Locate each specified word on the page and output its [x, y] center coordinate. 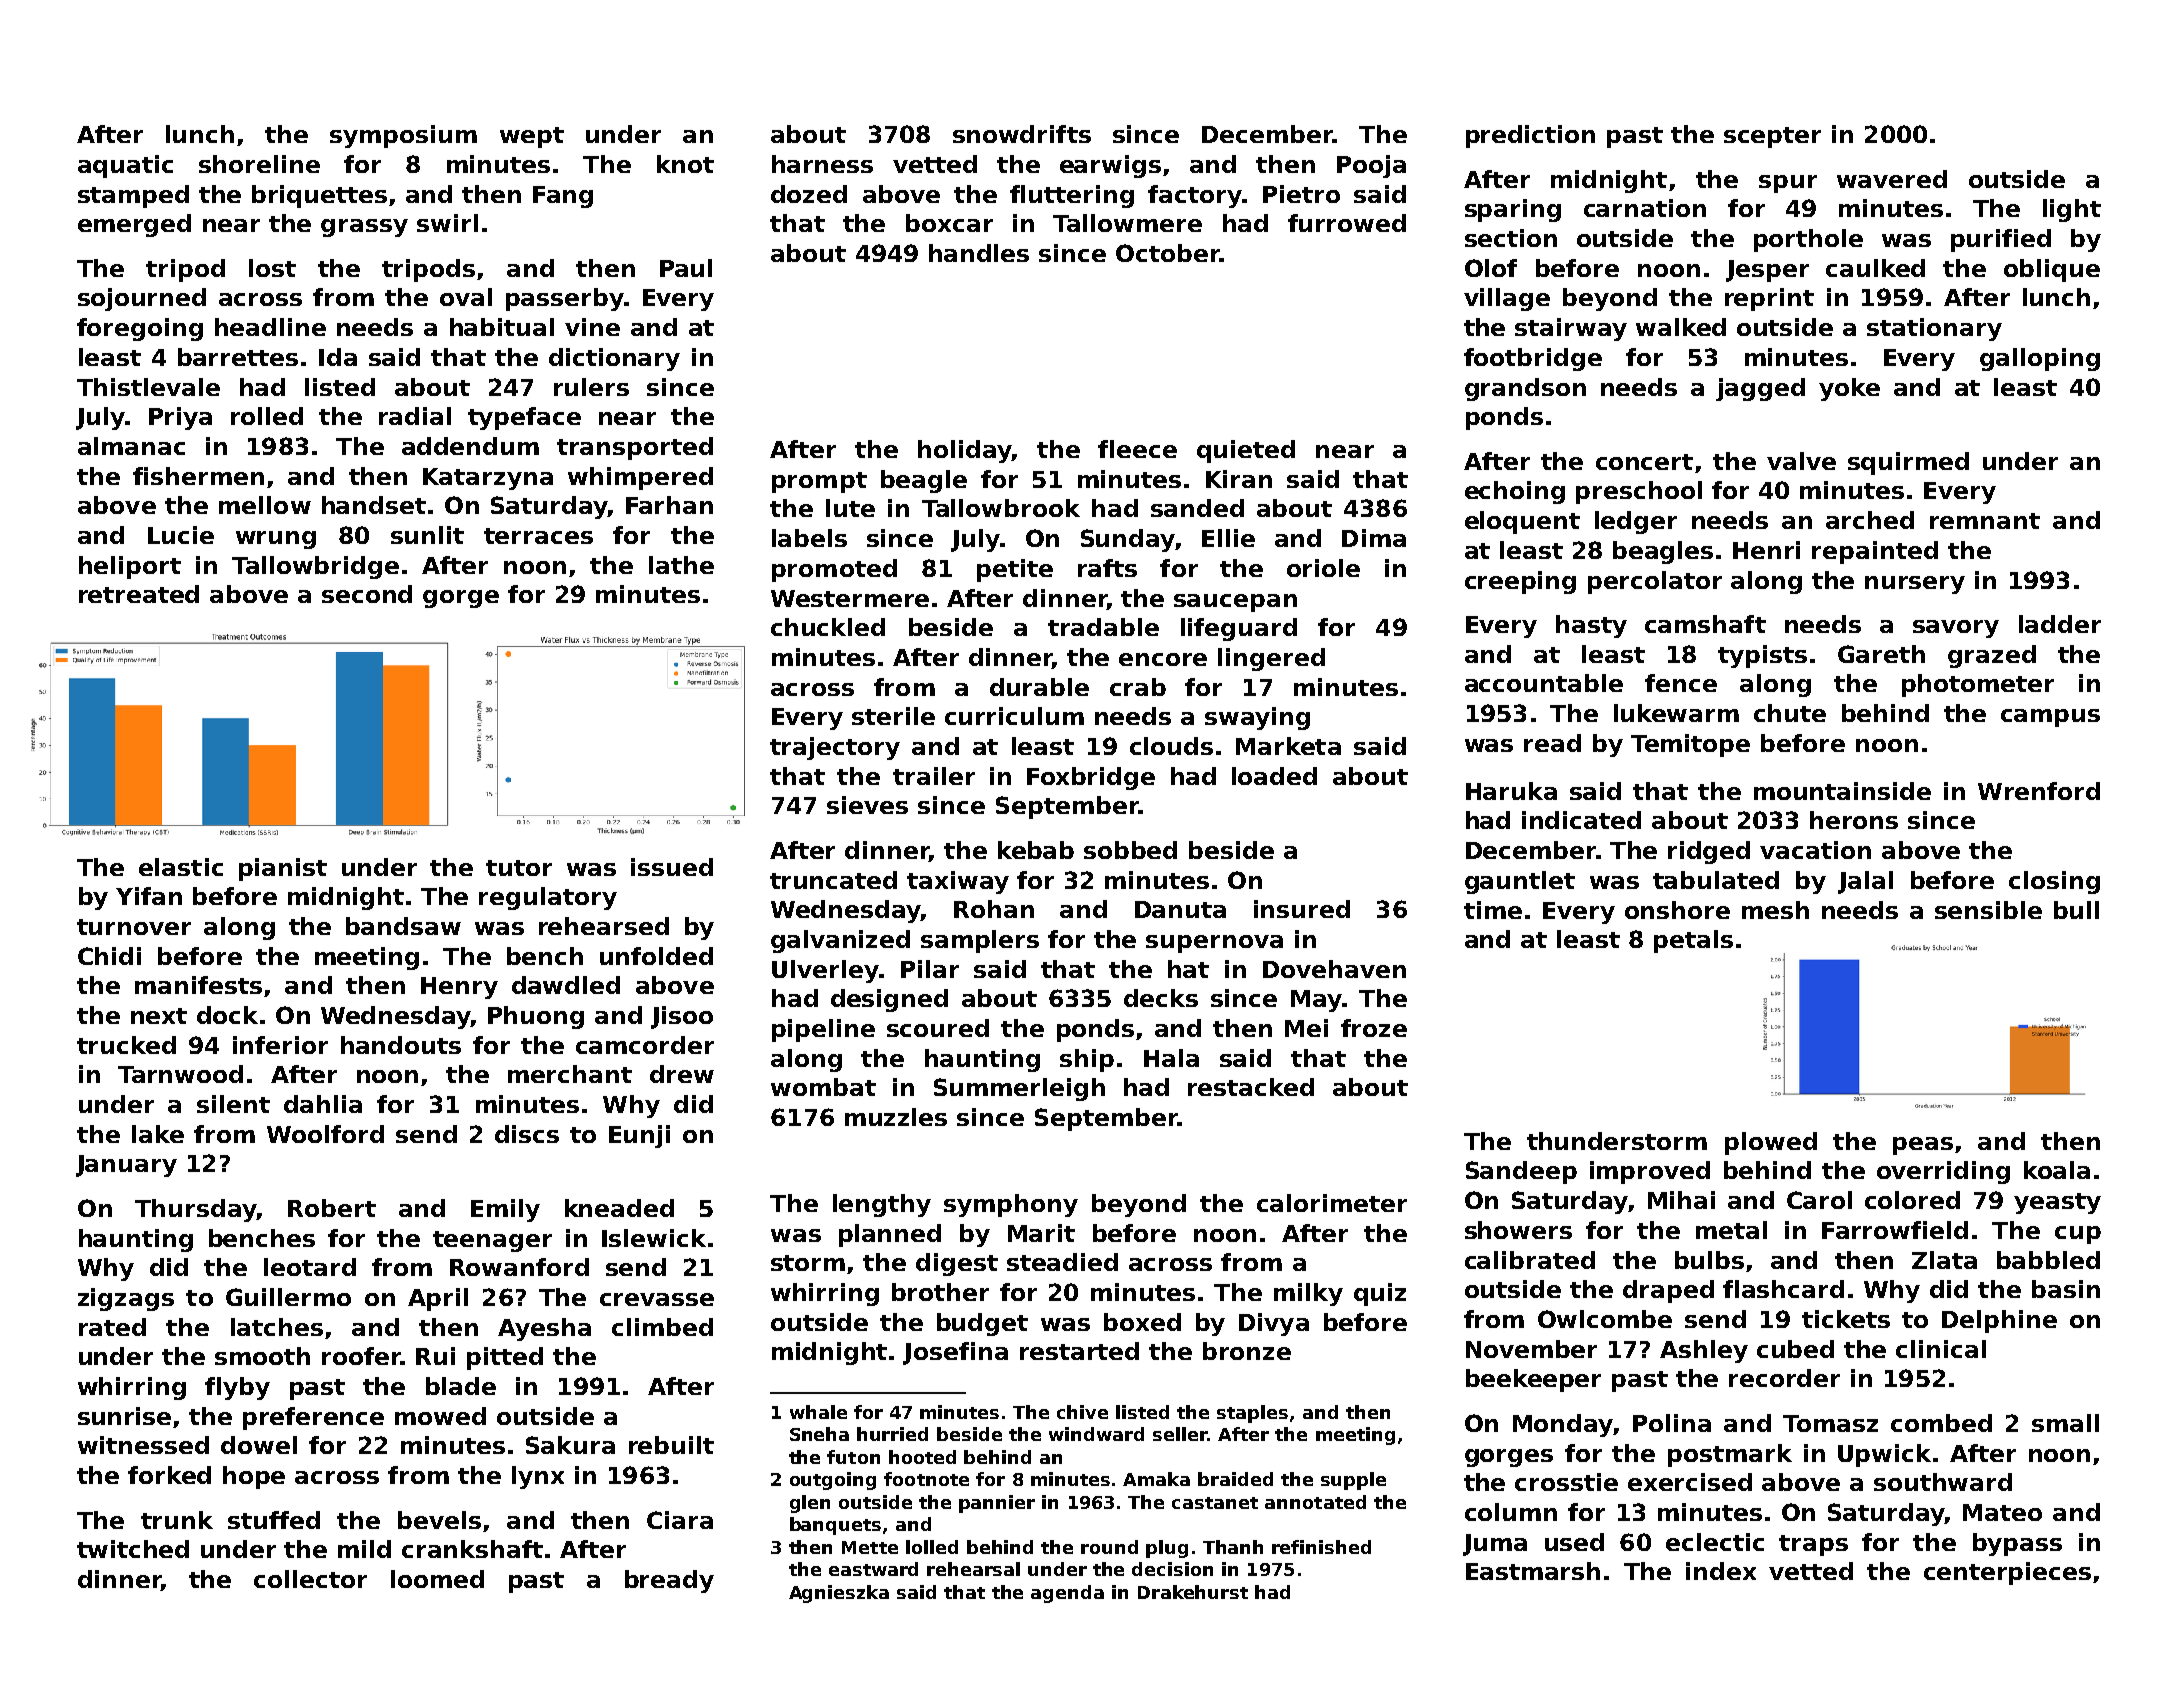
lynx [538, 1477]
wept [532, 137]
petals [1693, 941]
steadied [1062, 1262]
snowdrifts [1022, 134]
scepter [1772, 137]
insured [1302, 909]
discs [527, 1134]
